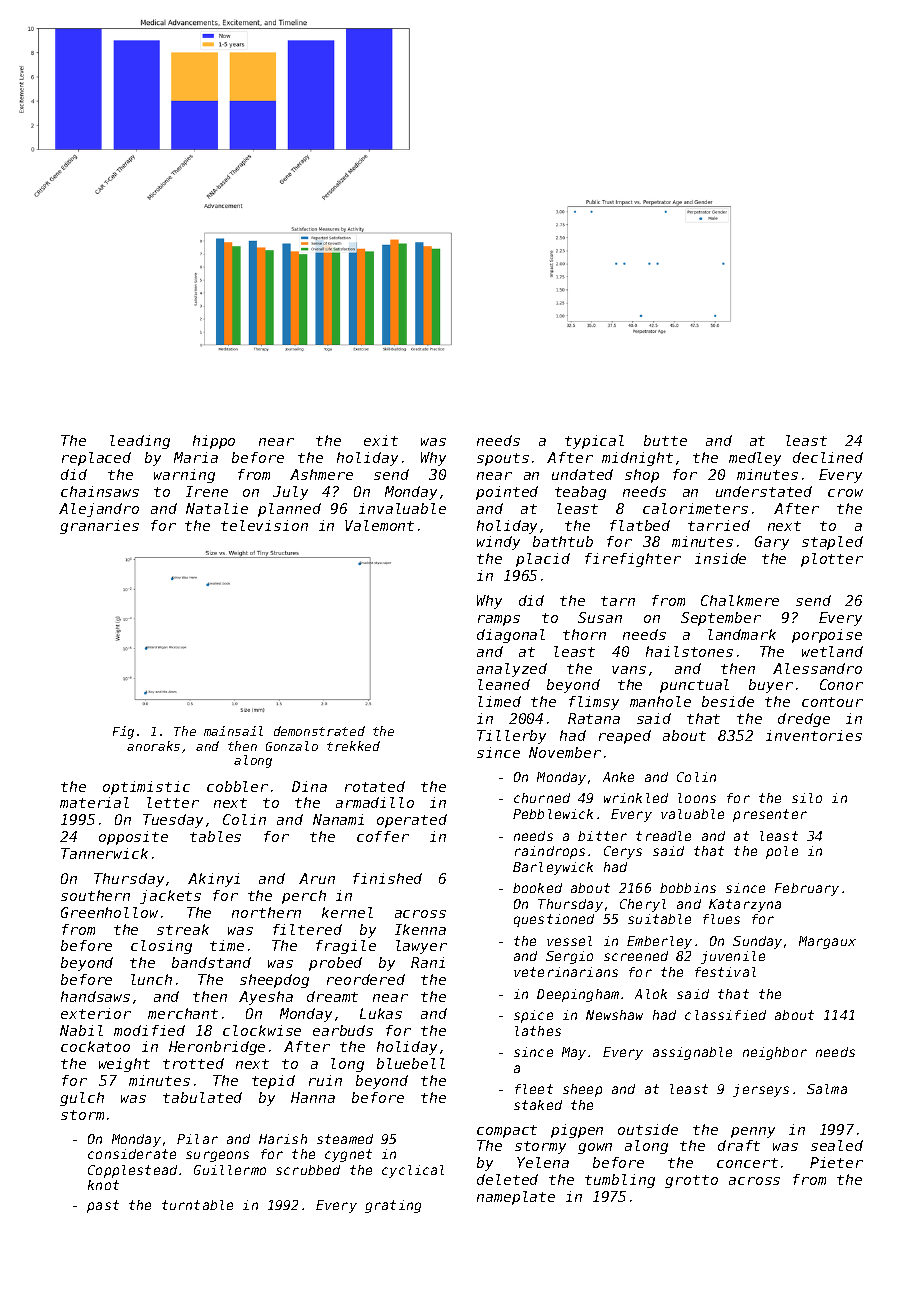 The width and height of the image is (924, 1308). I want to click on placid, so click(543, 560).
